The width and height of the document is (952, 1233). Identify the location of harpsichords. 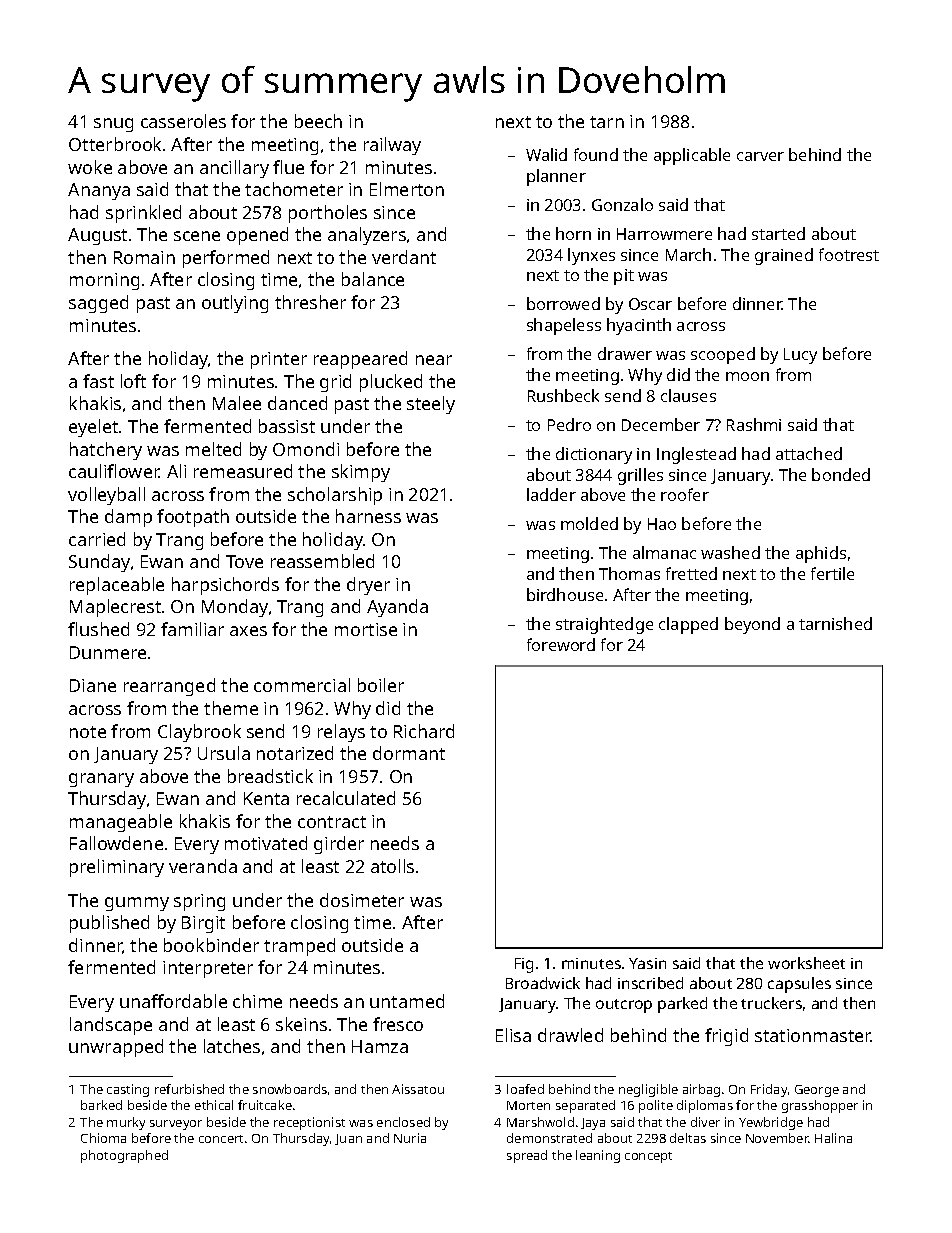
(225, 586).
